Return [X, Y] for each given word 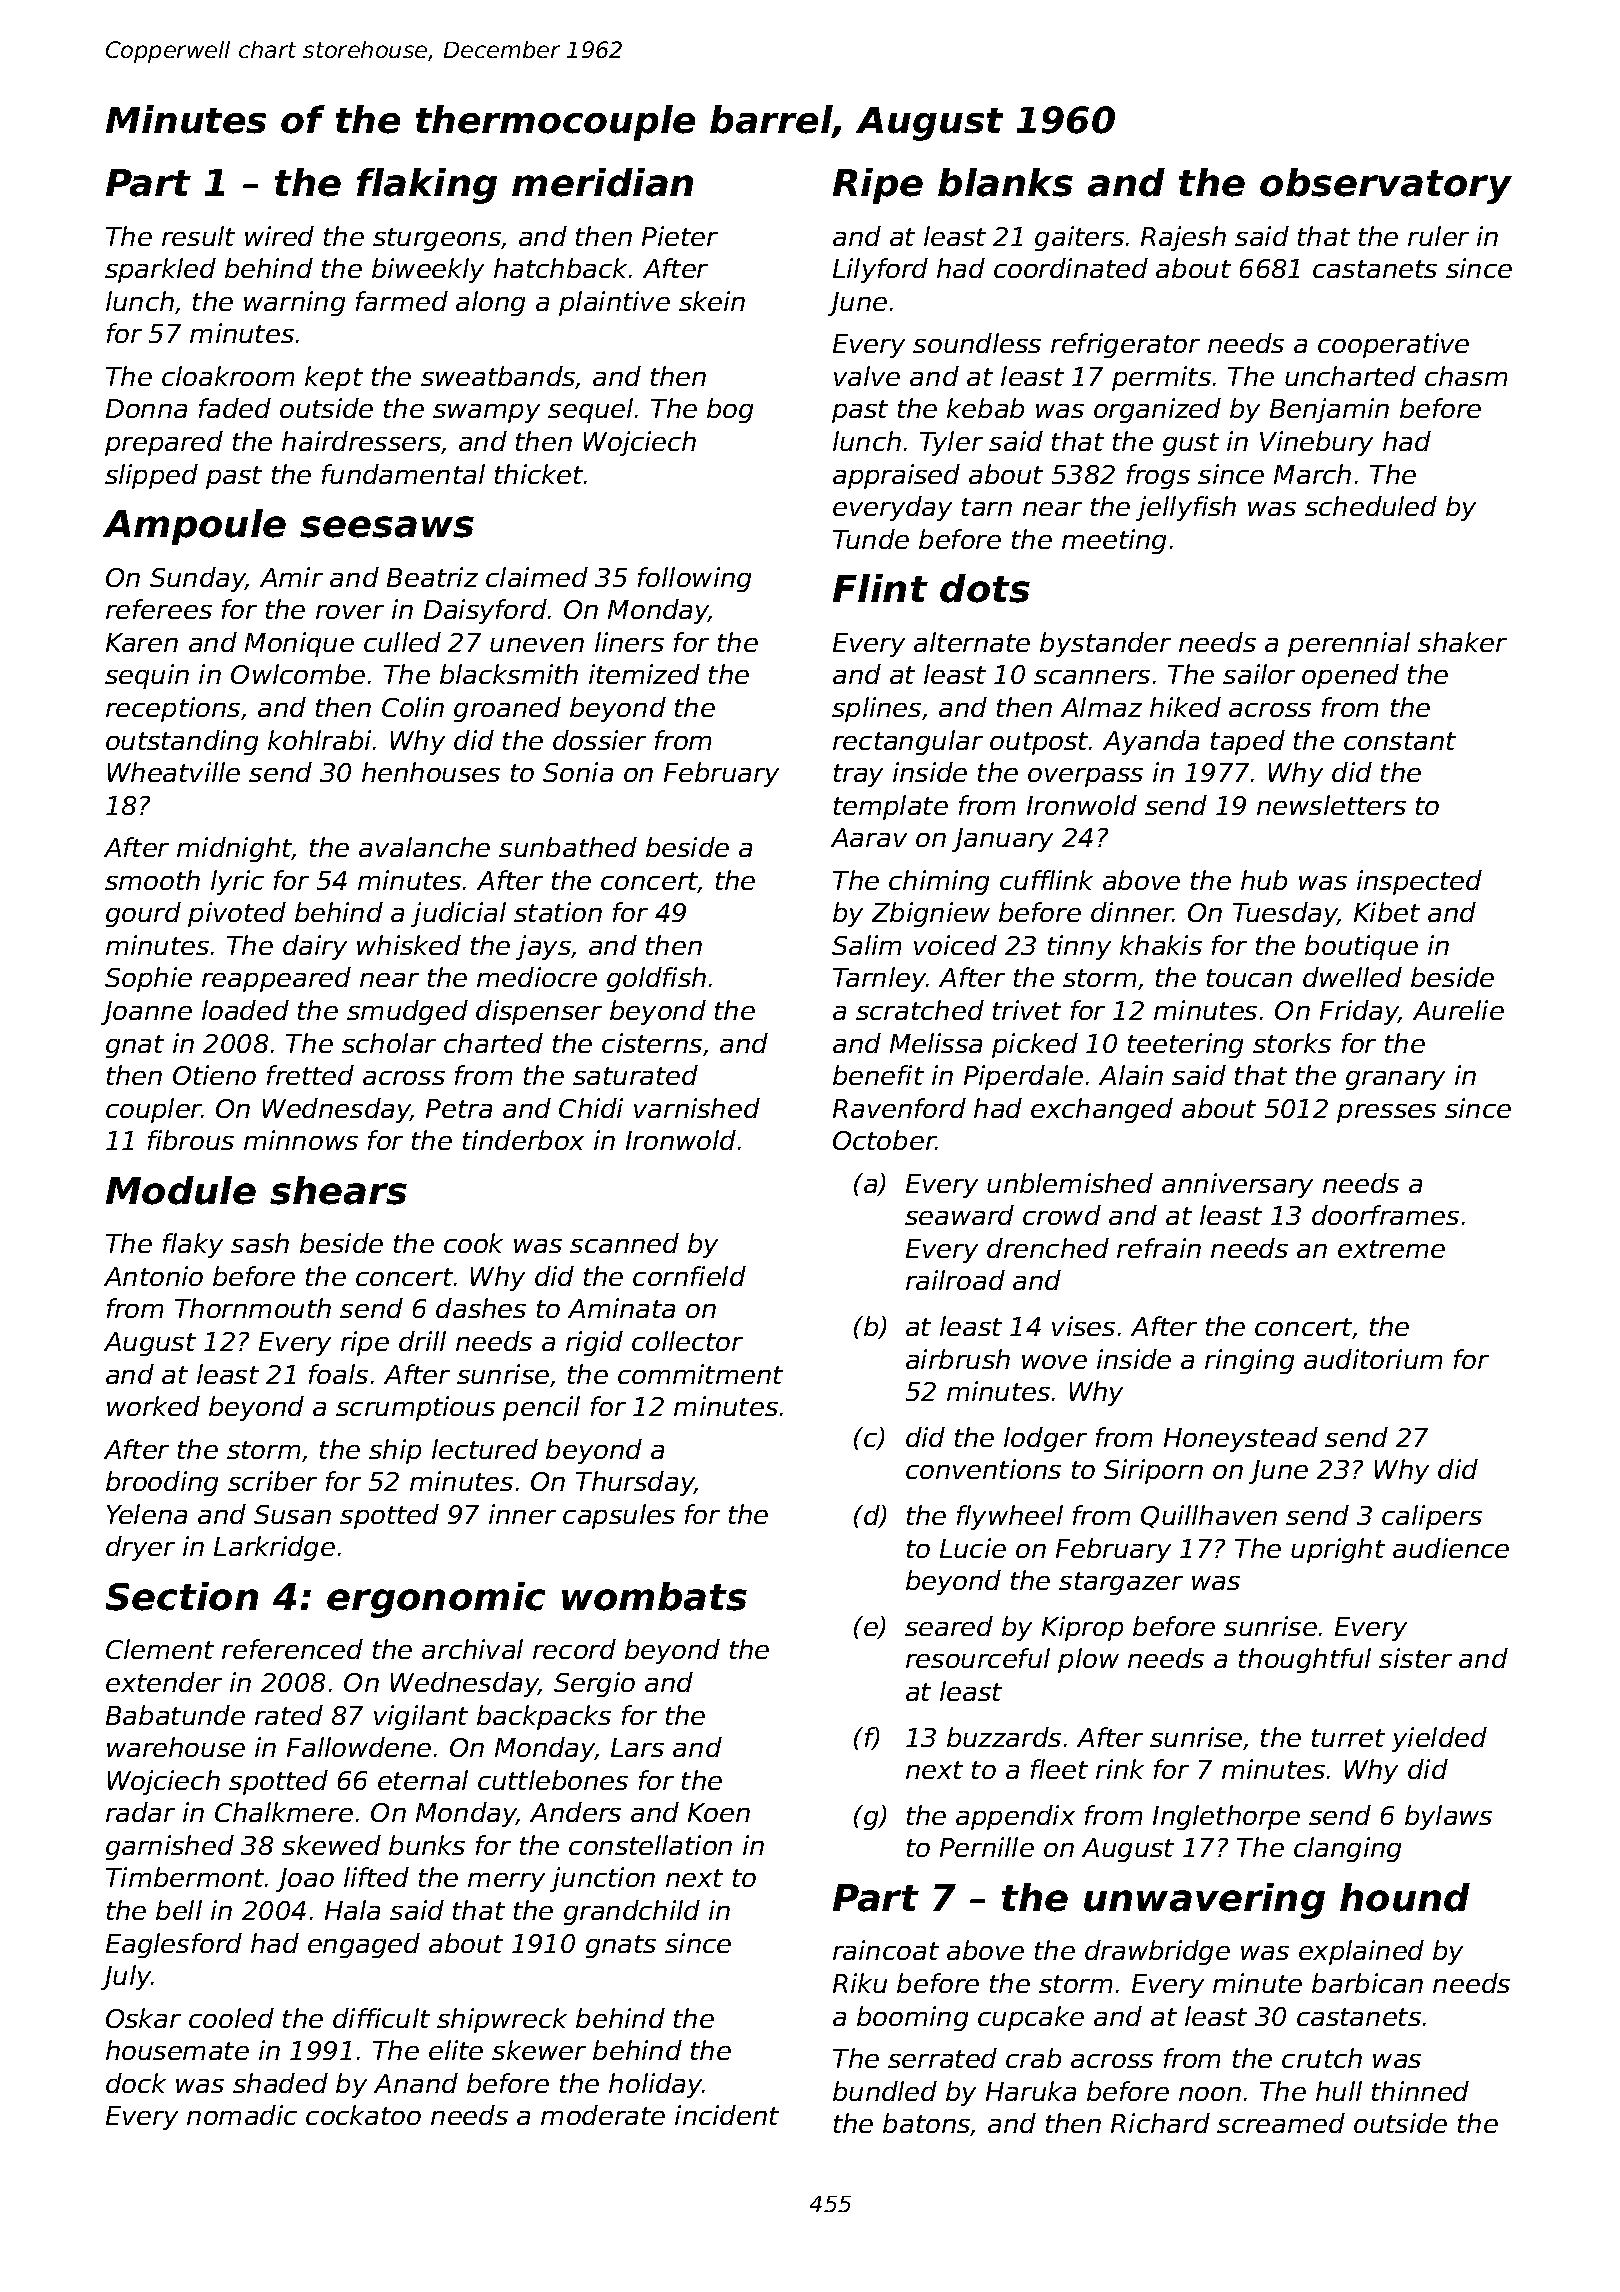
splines [876, 709]
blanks [1005, 182]
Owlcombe [298, 674]
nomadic [242, 2115]
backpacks [544, 1717]
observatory [1386, 186]
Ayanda [1151, 742]
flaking [427, 186]
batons [927, 2124]
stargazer [1121, 1583]
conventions [983, 1469]
